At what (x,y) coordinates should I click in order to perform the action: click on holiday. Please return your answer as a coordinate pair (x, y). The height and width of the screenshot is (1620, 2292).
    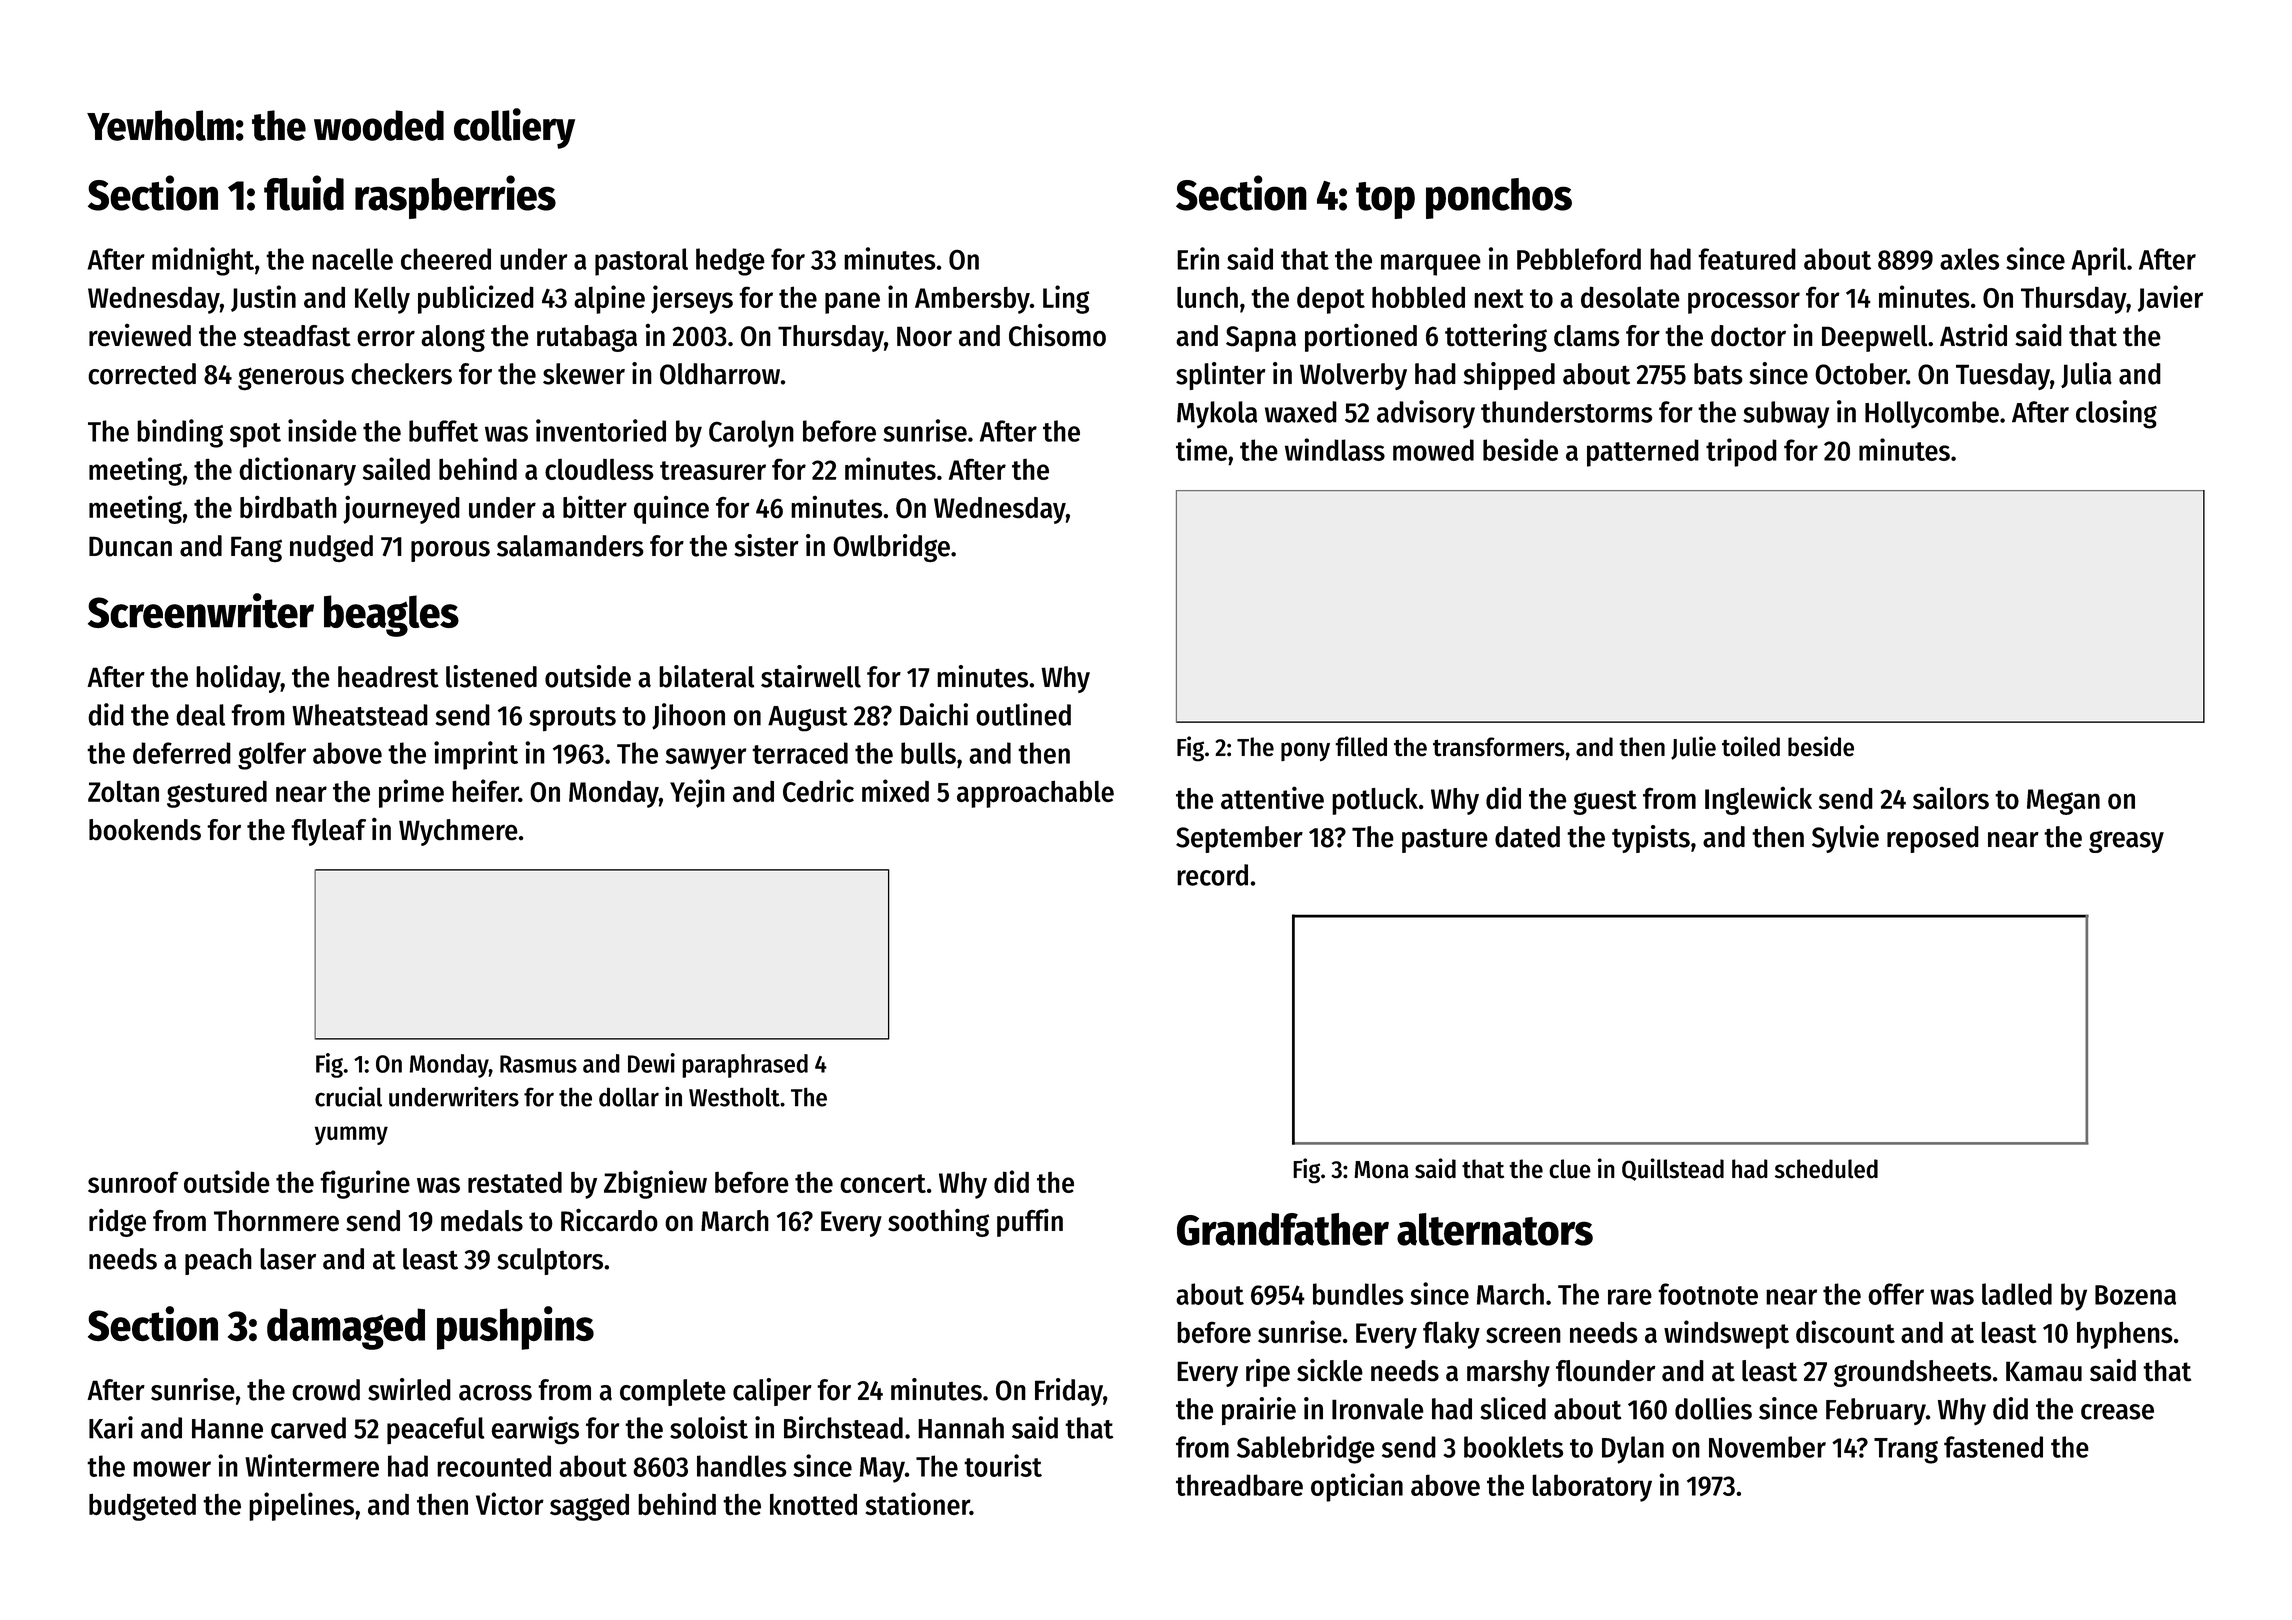
    Looking at the image, I should click on (238, 679).
